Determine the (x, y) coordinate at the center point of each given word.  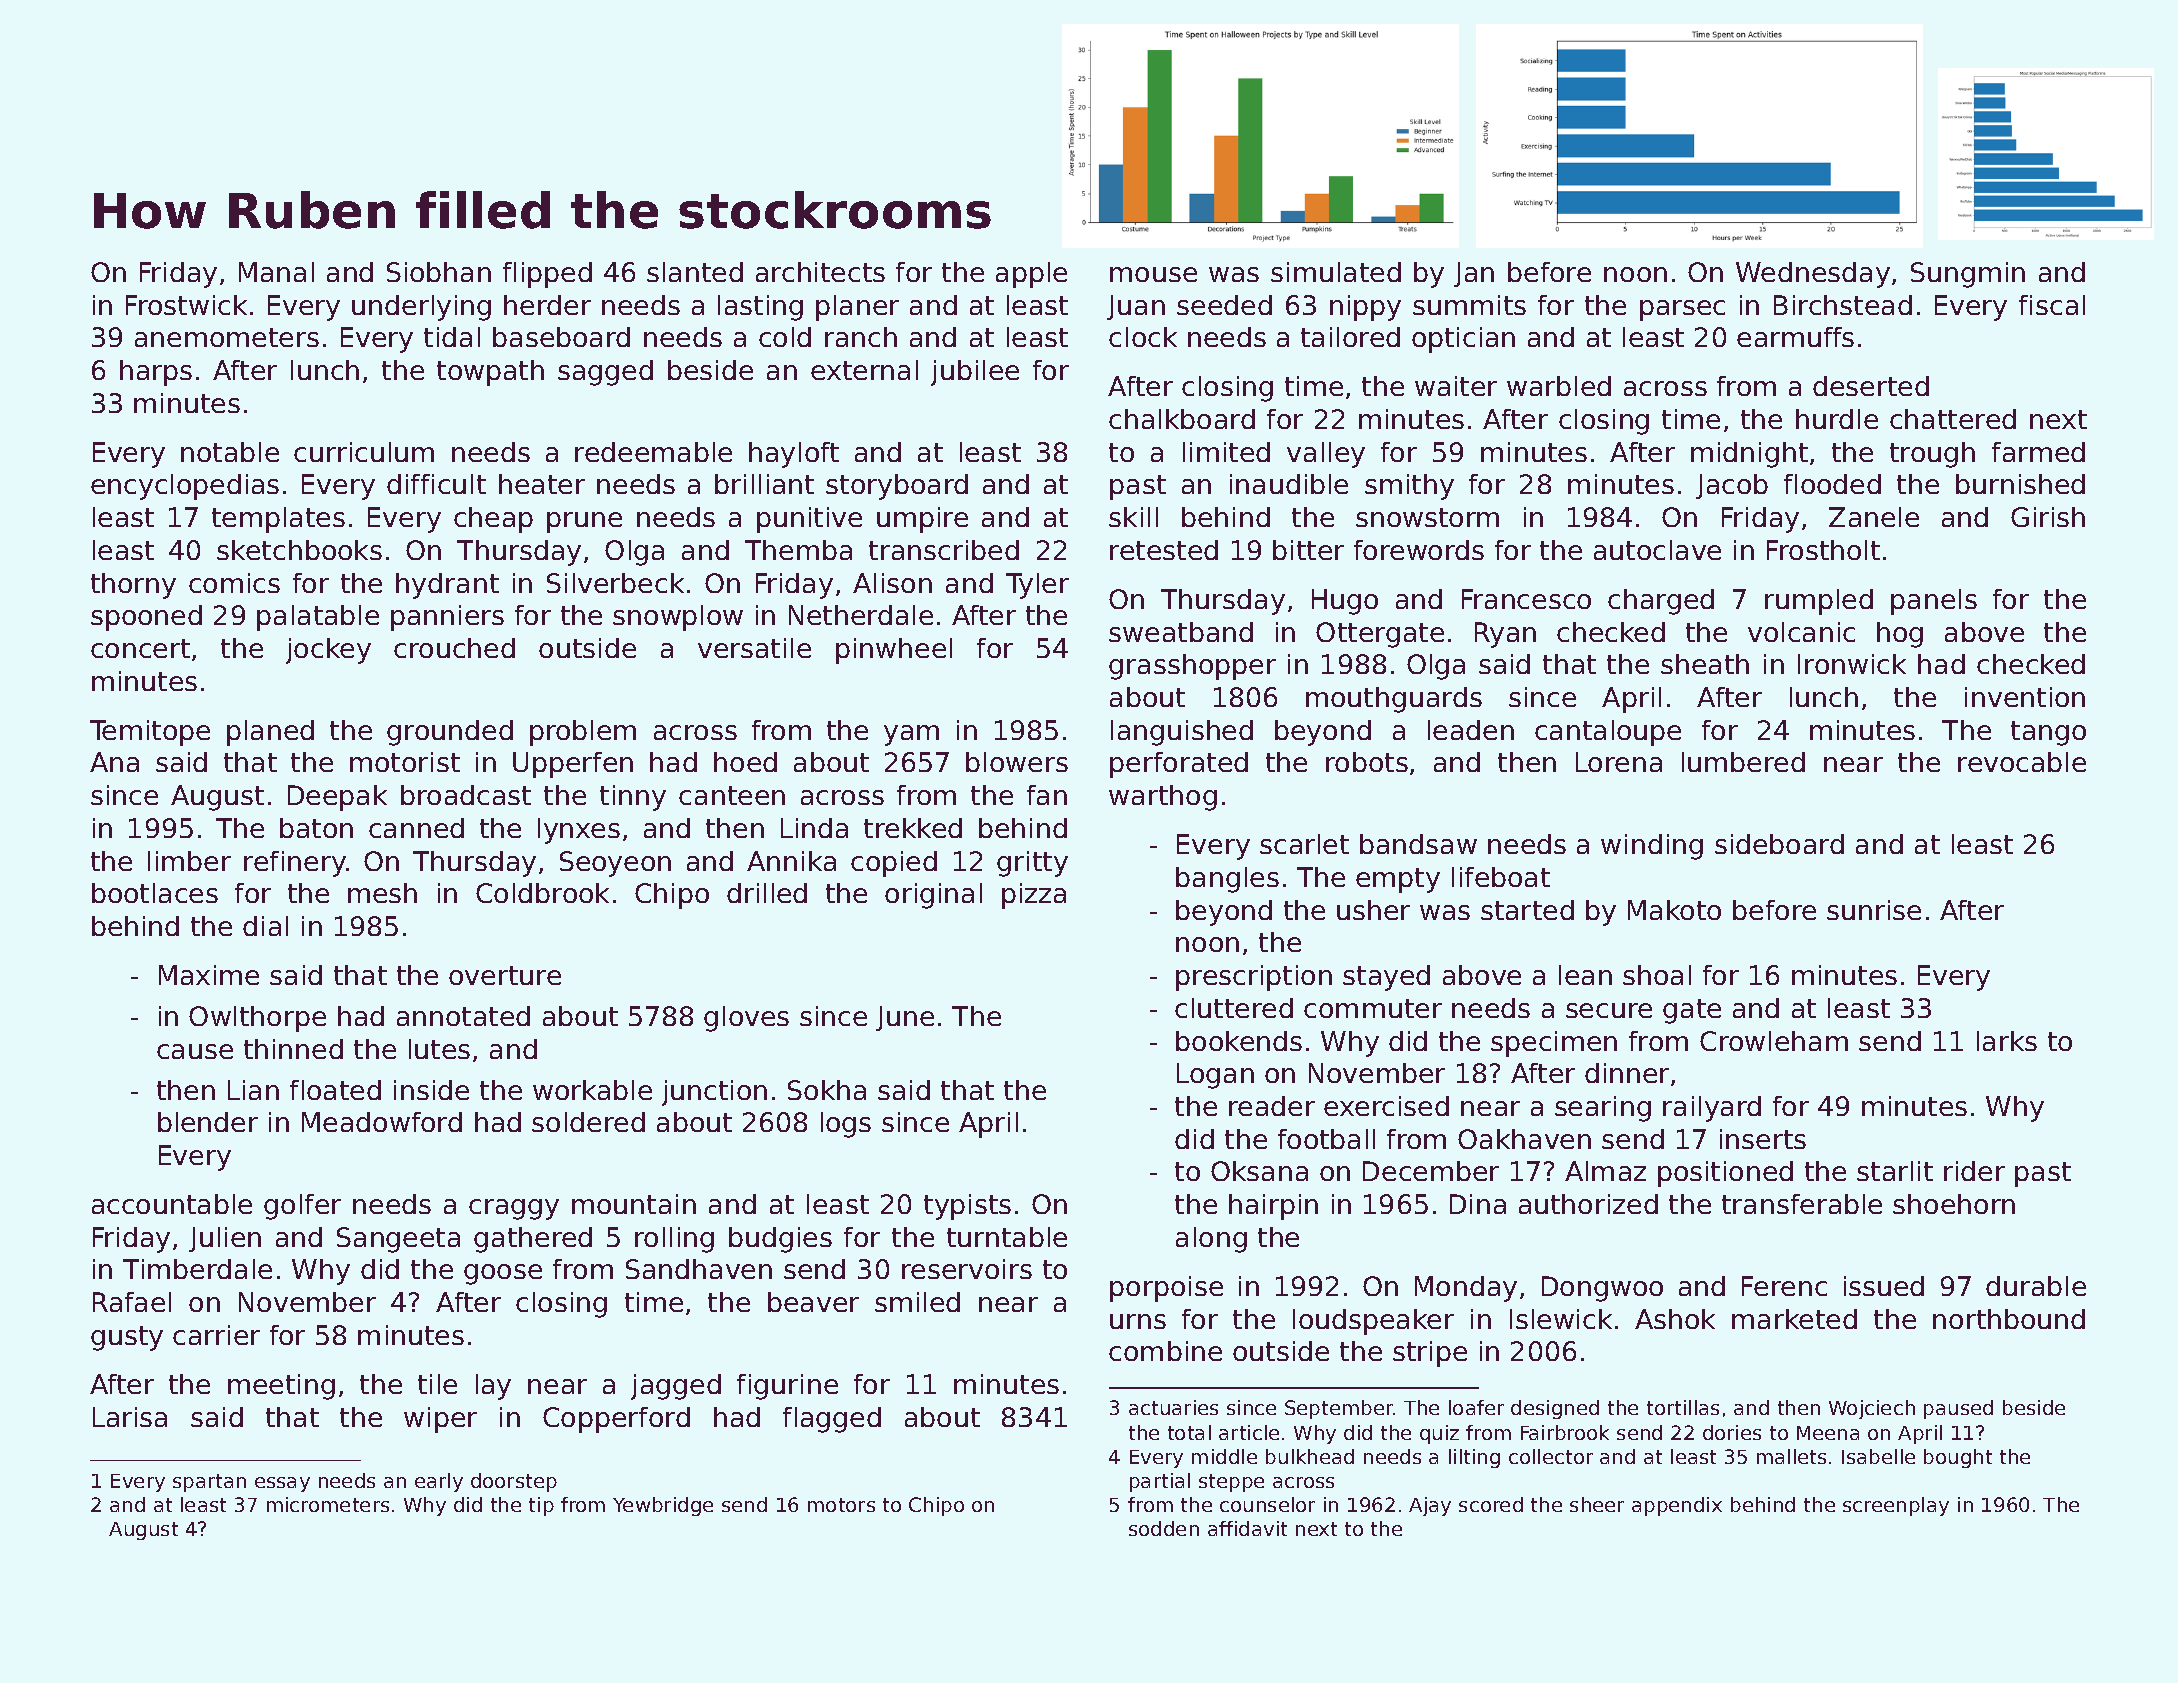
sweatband (1181, 632)
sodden (1164, 1528)
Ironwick (1852, 664)
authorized (1588, 1204)
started (1527, 910)
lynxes (579, 831)
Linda (814, 828)
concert (140, 648)
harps (156, 373)
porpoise (1166, 1289)
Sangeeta (398, 1240)
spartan (209, 1483)
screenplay (1896, 1506)
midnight (1749, 455)
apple (1031, 275)
